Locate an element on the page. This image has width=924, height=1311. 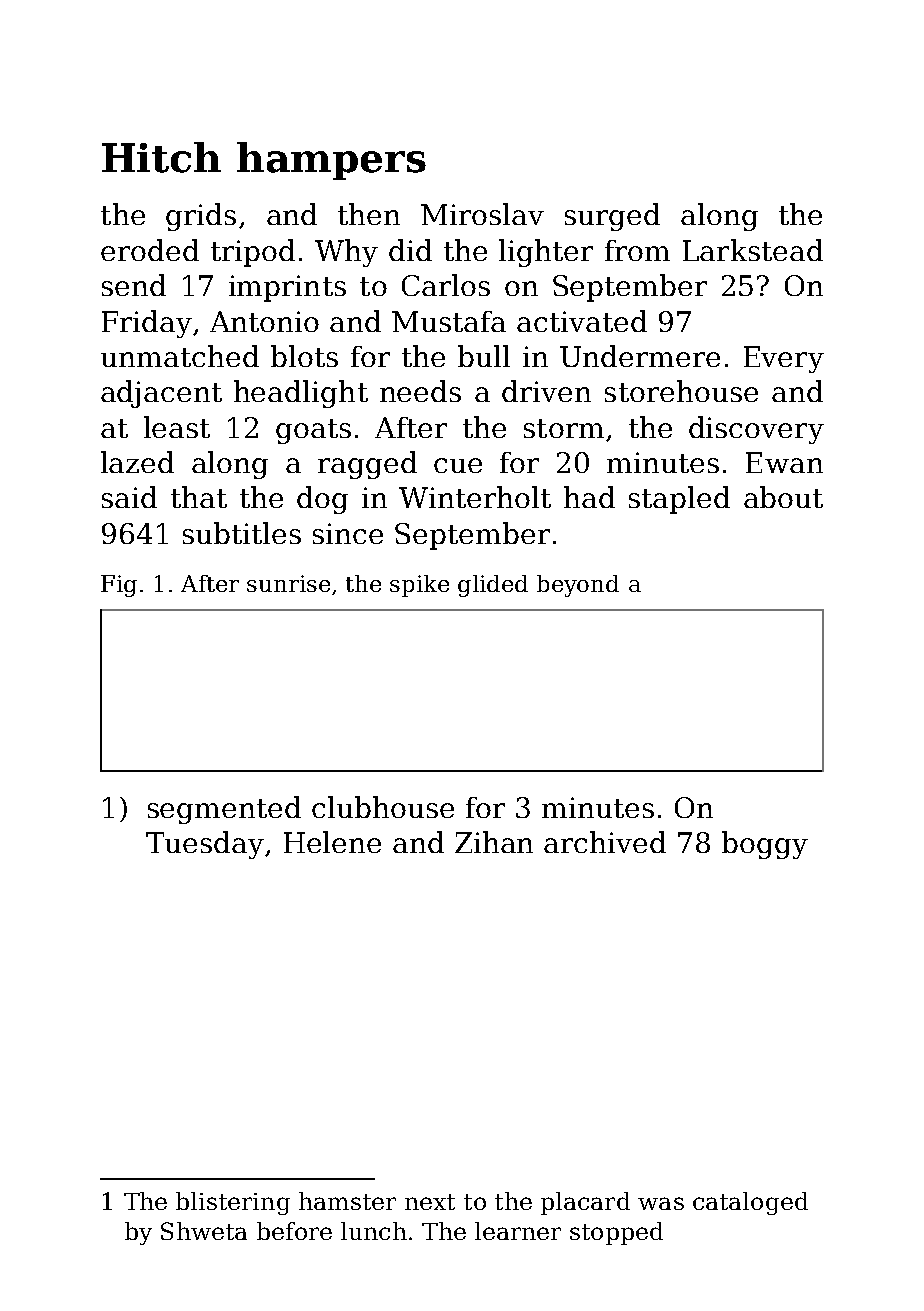
before is located at coordinates (294, 1231).
